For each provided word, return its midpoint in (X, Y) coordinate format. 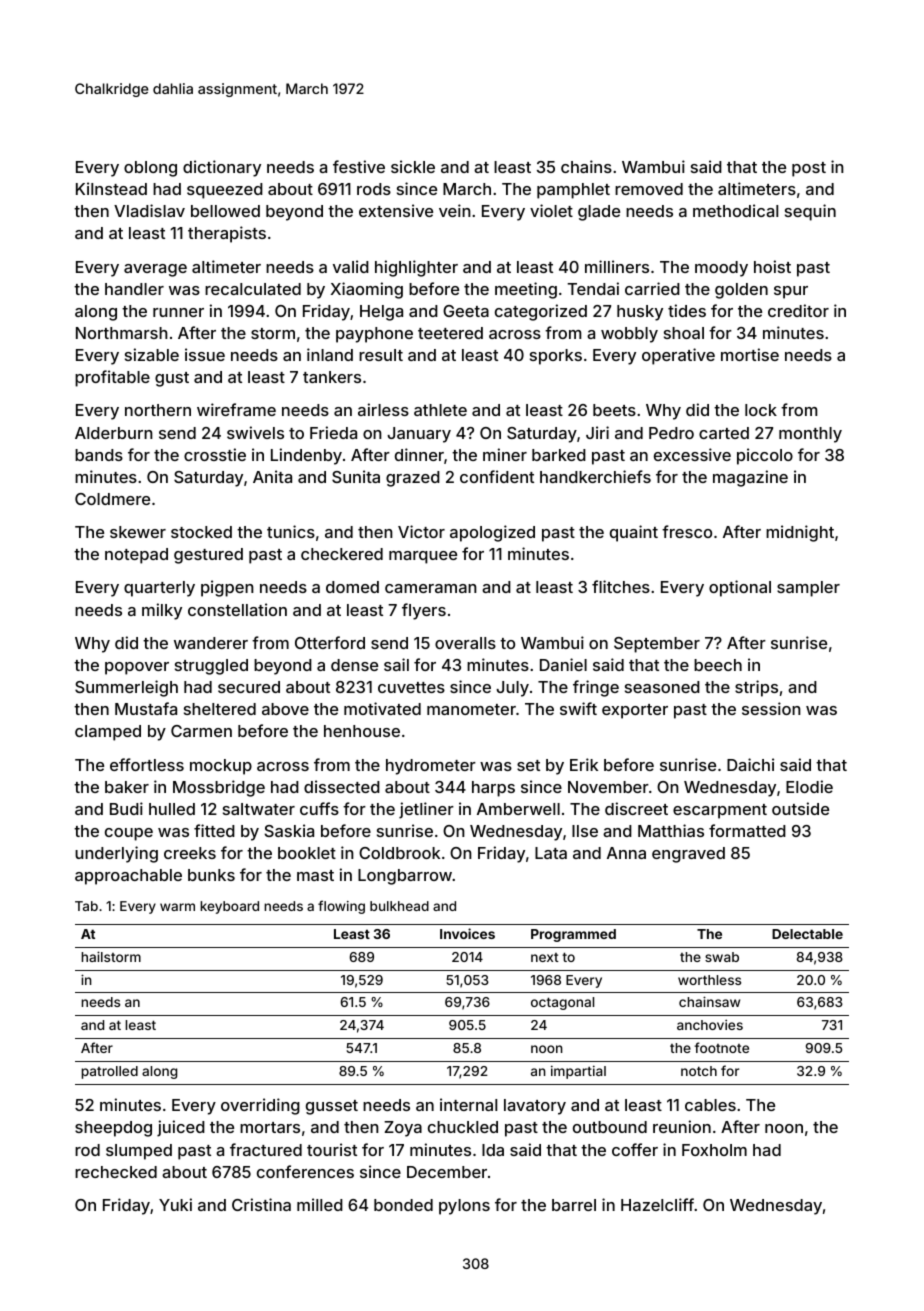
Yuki (175, 1204)
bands (99, 455)
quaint (634, 533)
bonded (403, 1205)
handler (134, 289)
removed (649, 189)
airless (383, 409)
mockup (221, 767)
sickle (413, 166)
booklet (307, 853)
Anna (626, 853)
